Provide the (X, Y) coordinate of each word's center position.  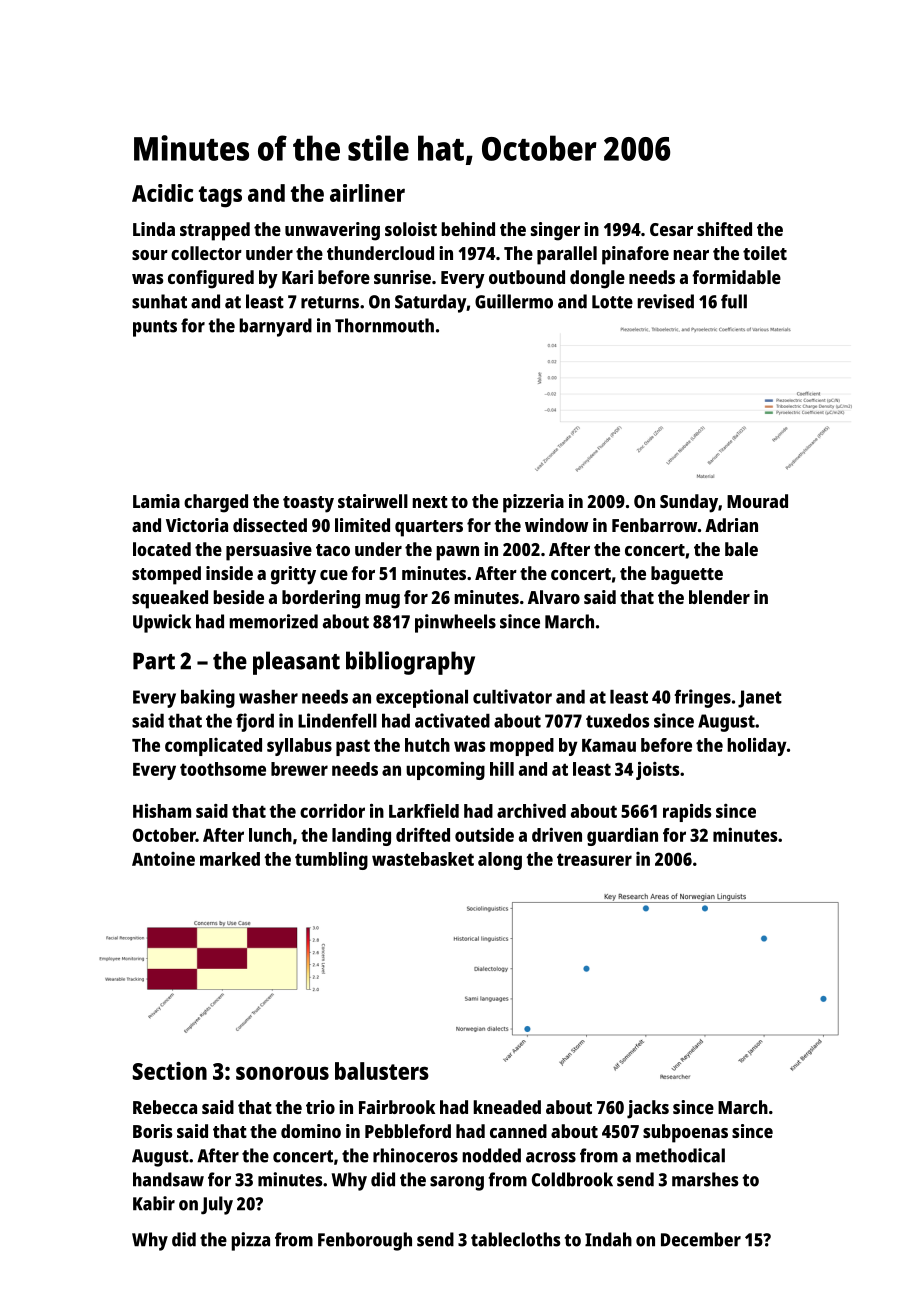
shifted (724, 229)
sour (150, 255)
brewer (299, 769)
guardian (622, 837)
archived (531, 811)
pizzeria (533, 503)
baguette (687, 575)
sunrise (402, 277)
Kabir (154, 1203)
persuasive (269, 551)
